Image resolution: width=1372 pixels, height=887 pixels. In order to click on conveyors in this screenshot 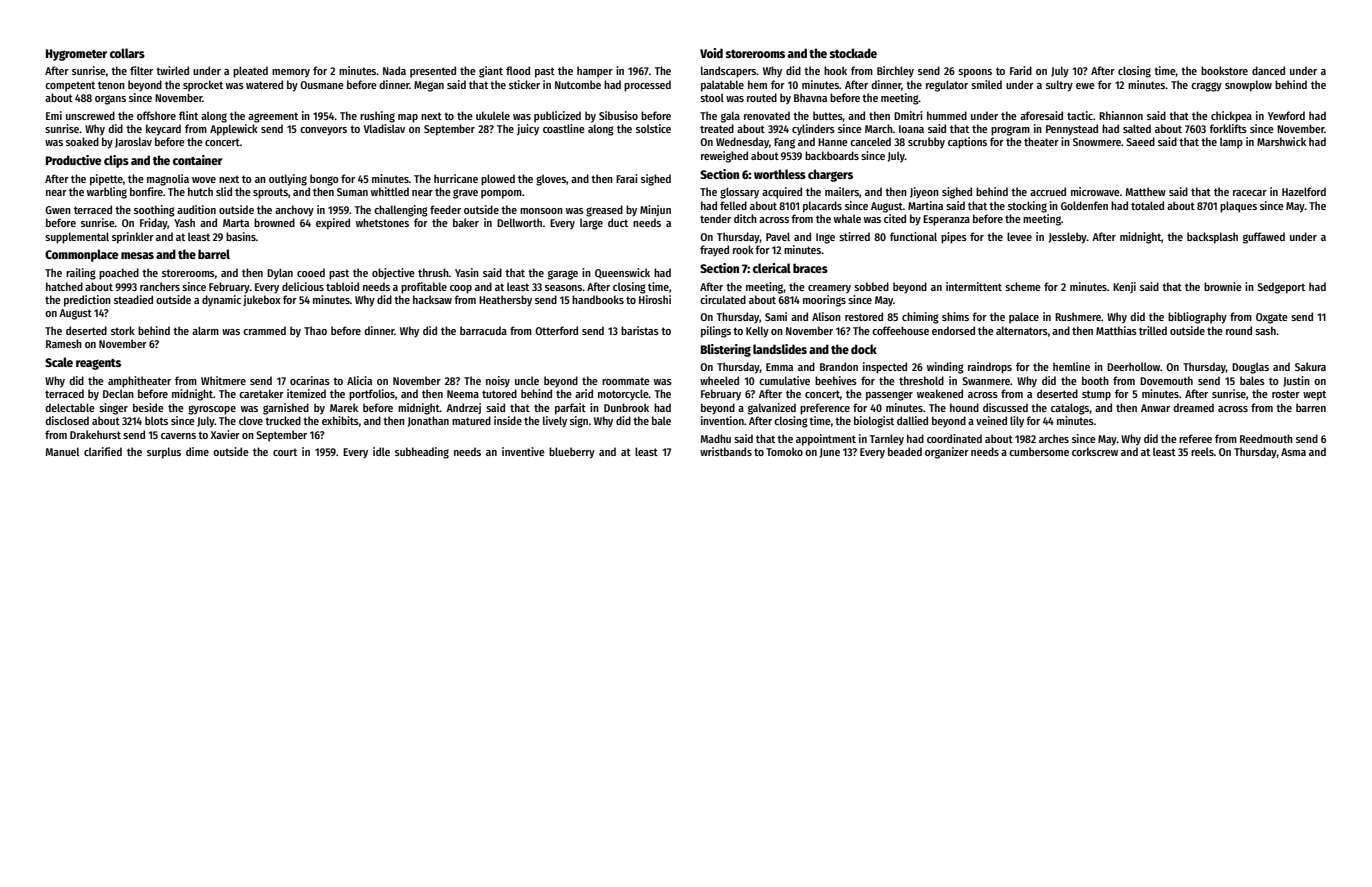, I will do `click(323, 131)`.
